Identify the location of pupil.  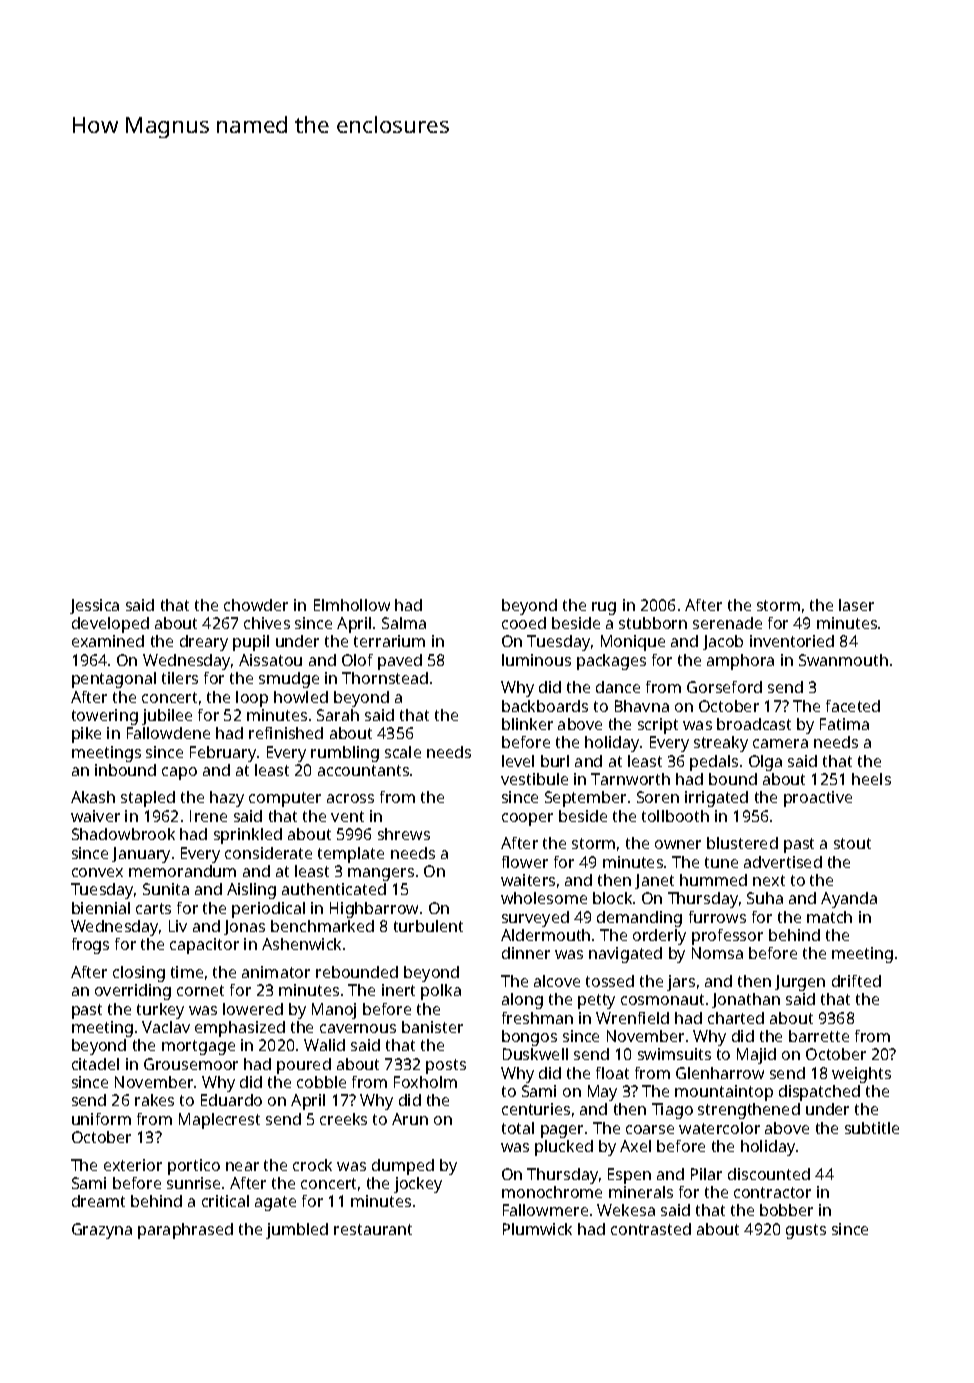
(251, 643).
